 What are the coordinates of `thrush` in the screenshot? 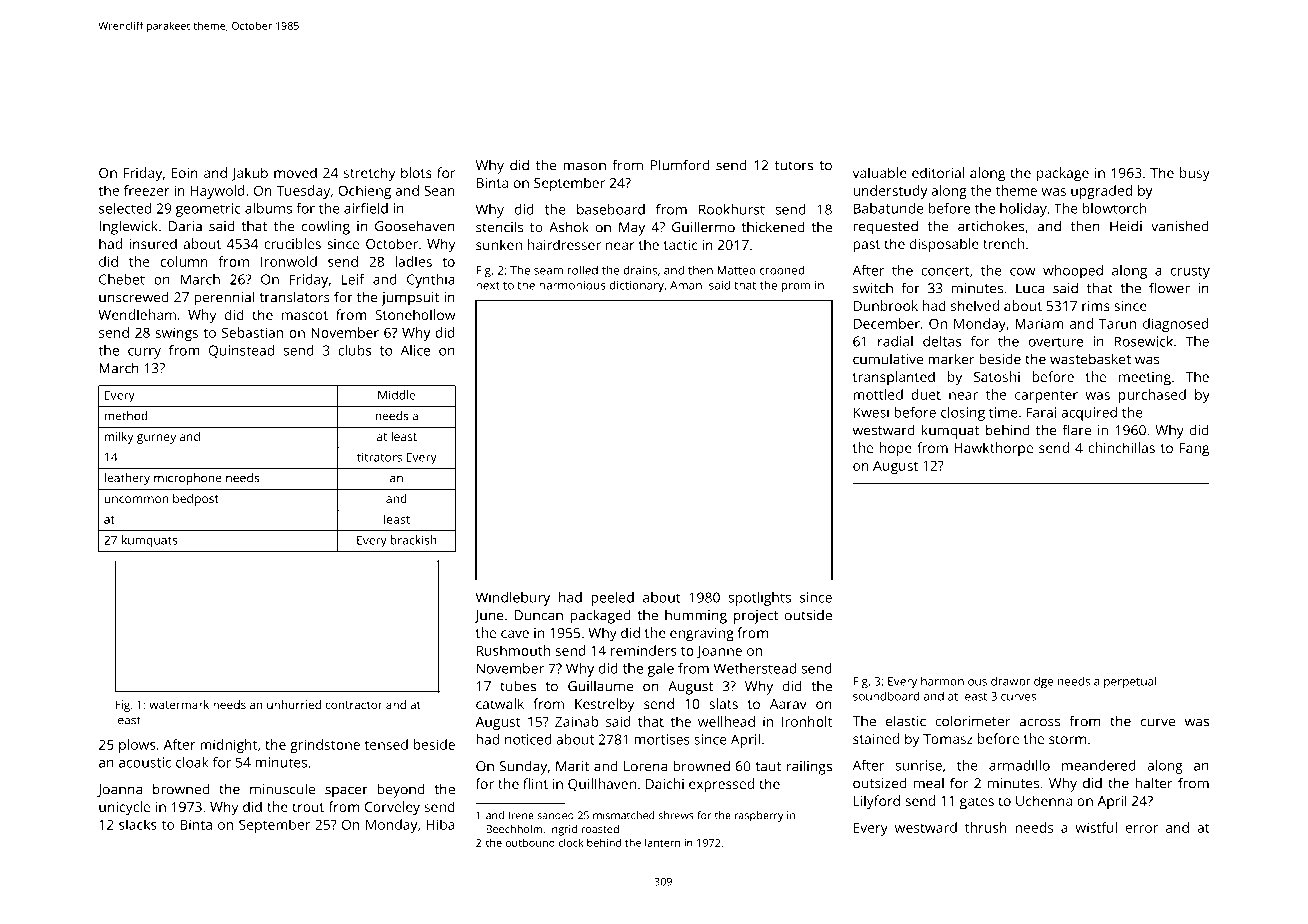 It's located at (986, 827).
